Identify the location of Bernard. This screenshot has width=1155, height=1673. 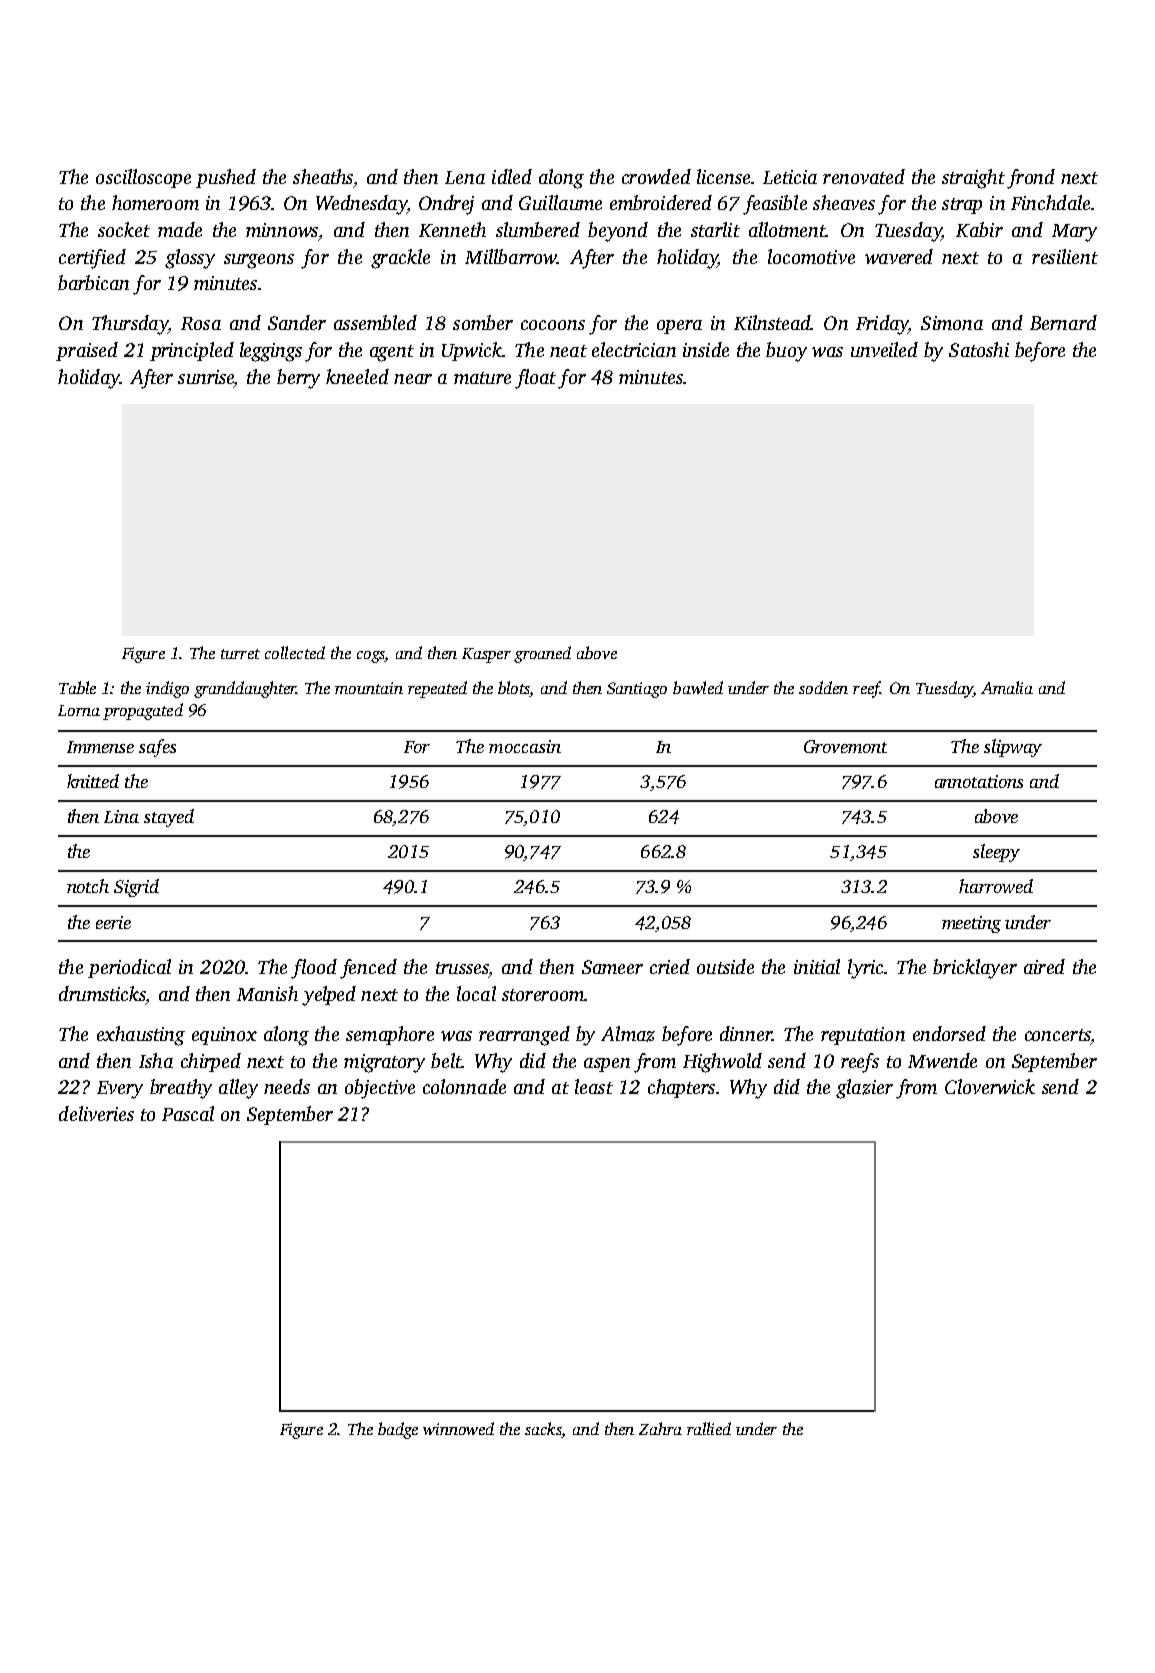
(1063, 322).
